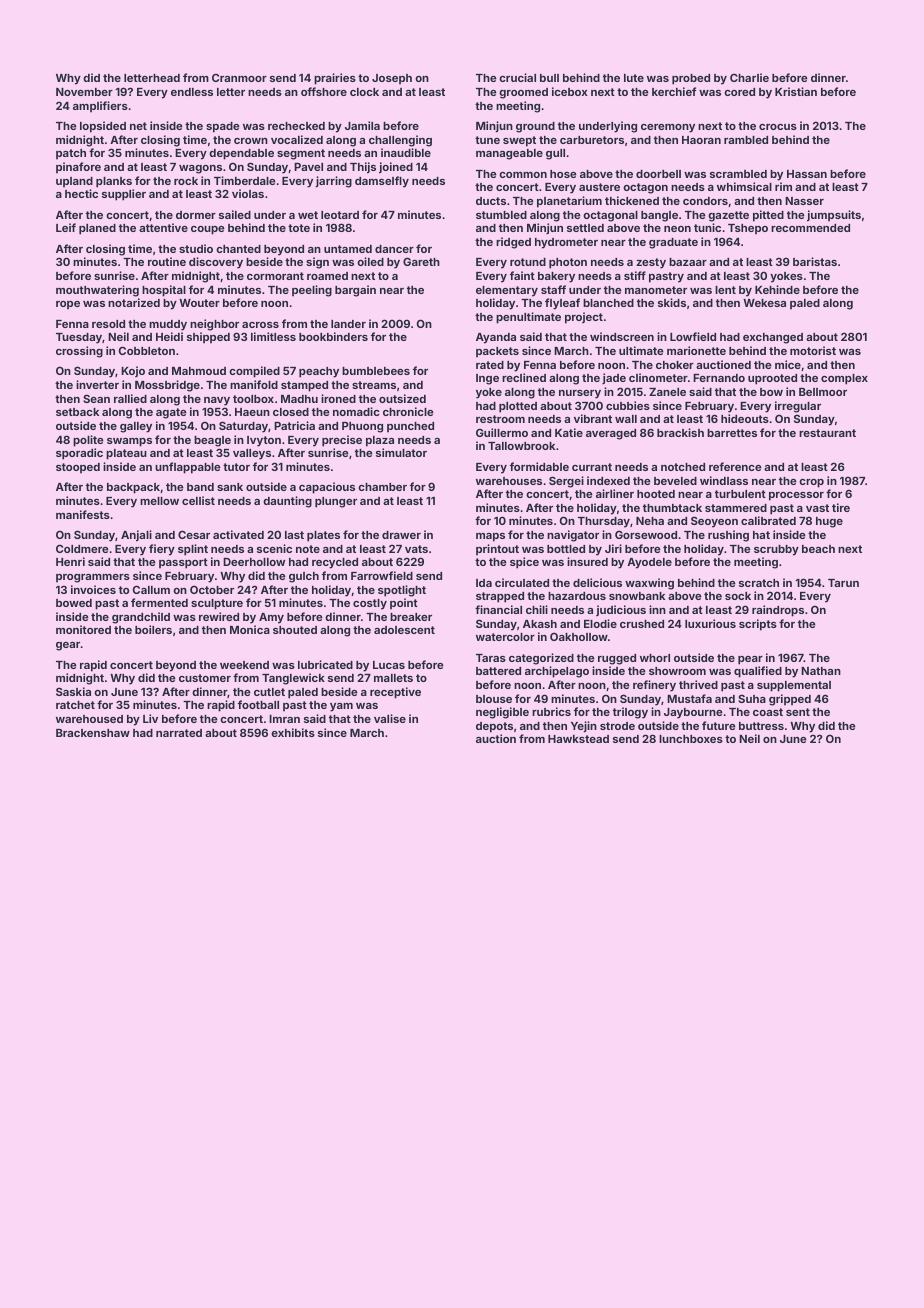 Image resolution: width=924 pixels, height=1308 pixels. What do you see at coordinates (239, 77) in the screenshot?
I see `Cranmoor` at bounding box center [239, 77].
